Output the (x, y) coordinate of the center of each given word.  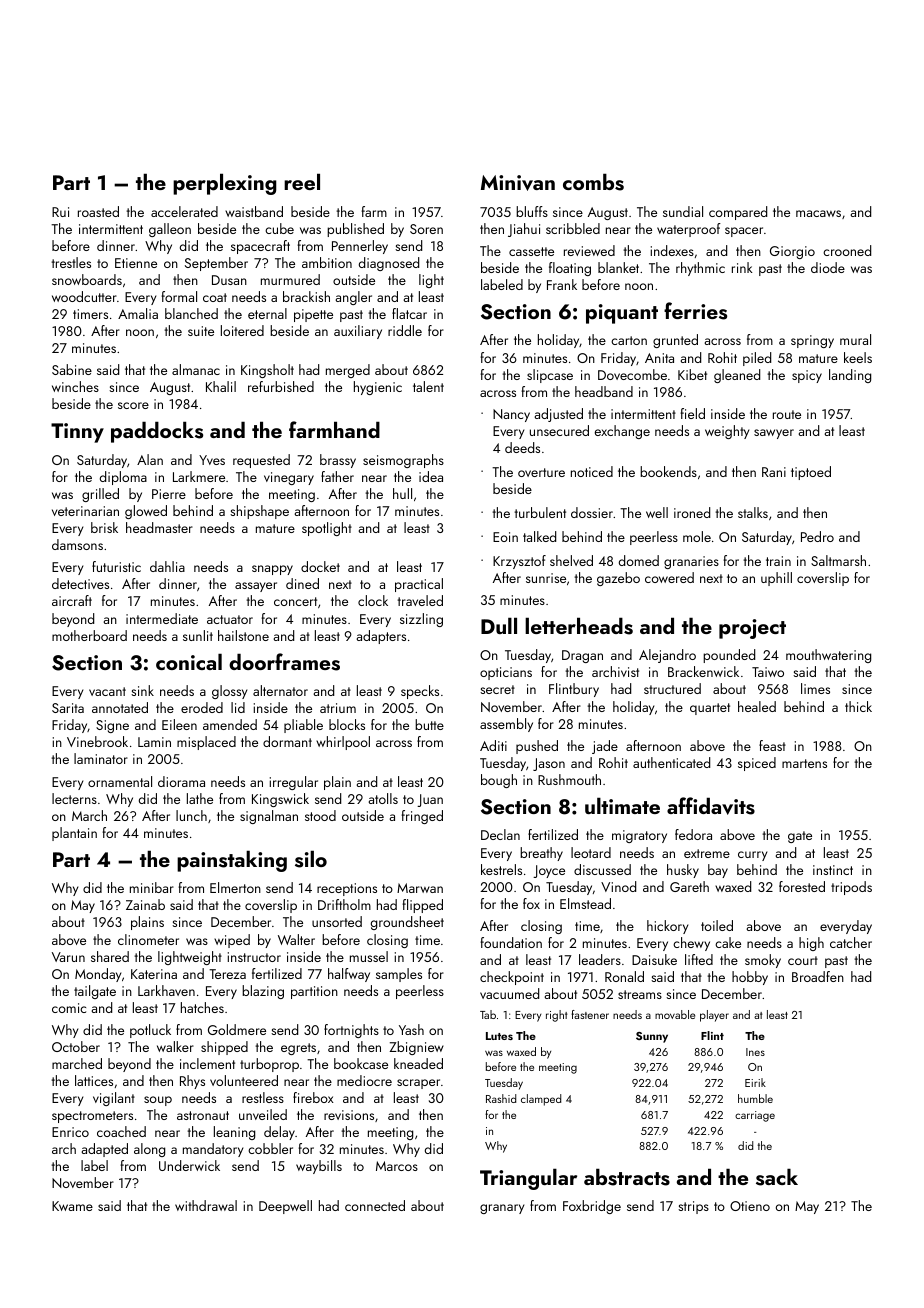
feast (772, 745)
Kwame (72, 1206)
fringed (422, 817)
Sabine (72, 369)
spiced (757, 764)
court (803, 960)
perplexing (225, 184)
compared (738, 213)
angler (353, 298)
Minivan (518, 183)
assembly (506, 725)
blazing (263, 992)
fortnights (351, 1031)
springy (812, 341)
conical (189, 661)
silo (311, 859)
